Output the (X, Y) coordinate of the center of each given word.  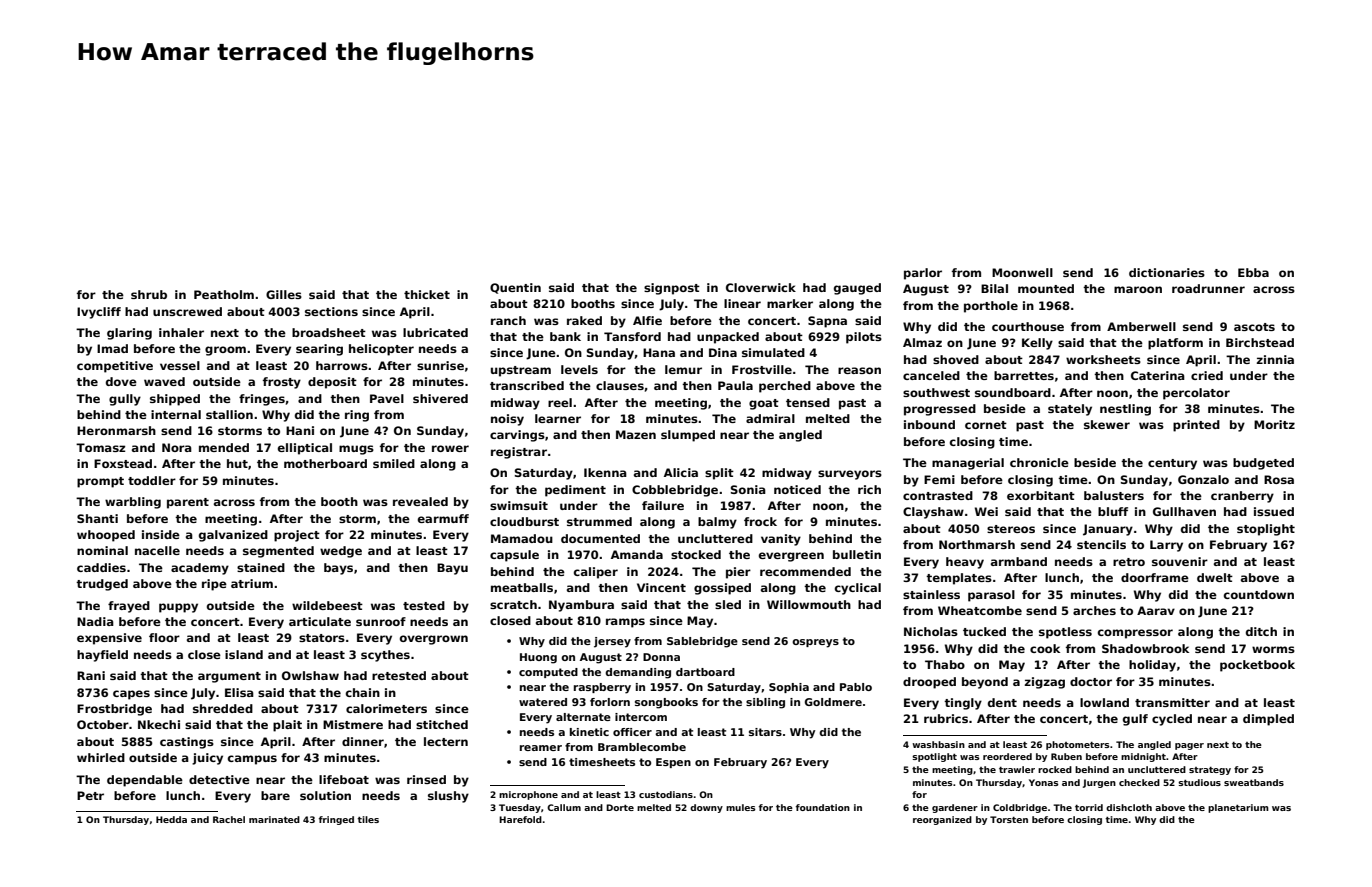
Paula (735, 385)
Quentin (515, 288)
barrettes (1024, 375)
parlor (923, 274)
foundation (823, 807)
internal (176, 414)
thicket (427, 294)
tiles (368, 819)
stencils (1101, 544)
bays (338, 569)
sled (728, 604)
